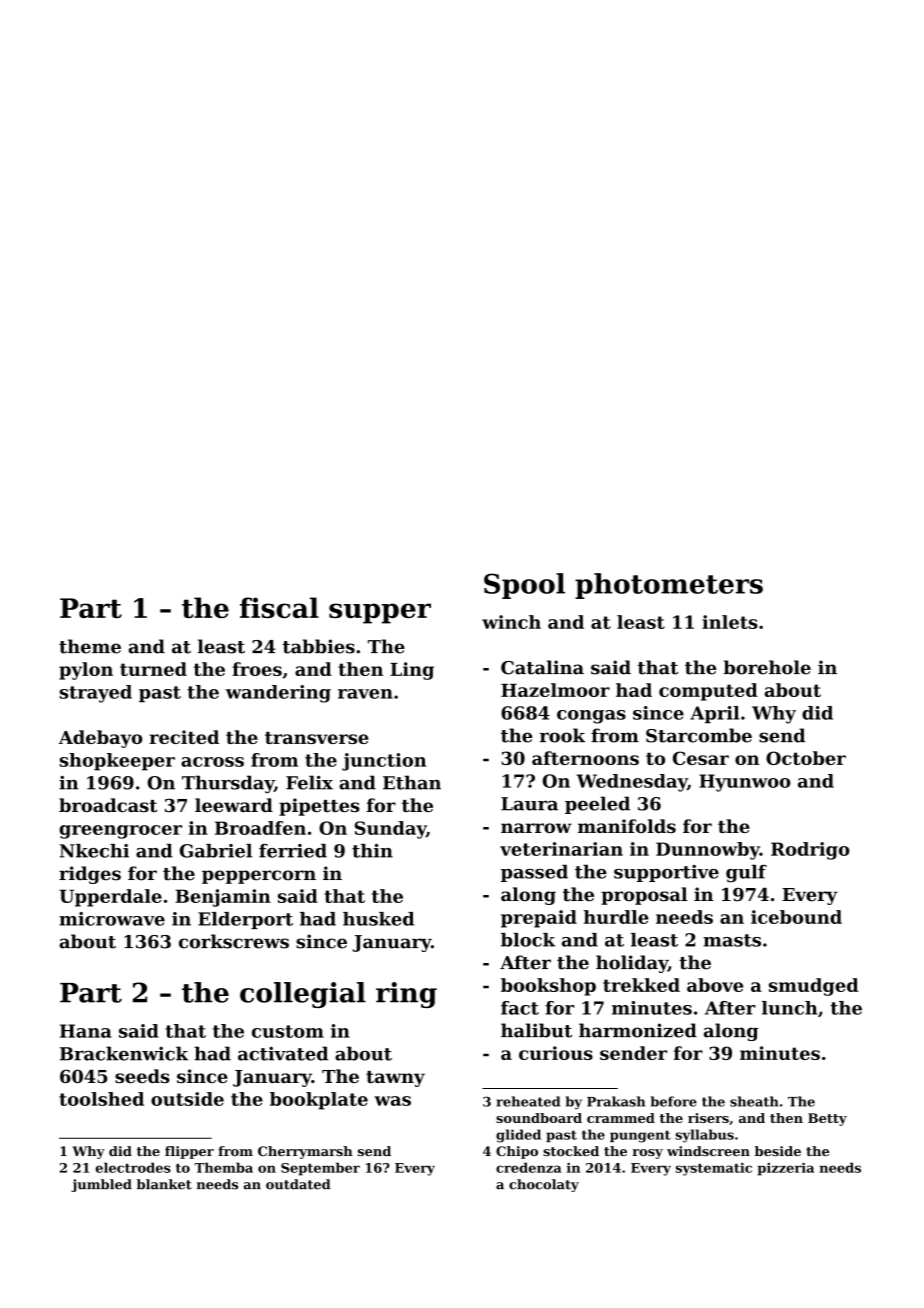 This screenshot has width=924, height=1308. What do you see at coordinates (234, 941) in the screenshot?
I see `corkscrews` at bounding box center [234, 941].
